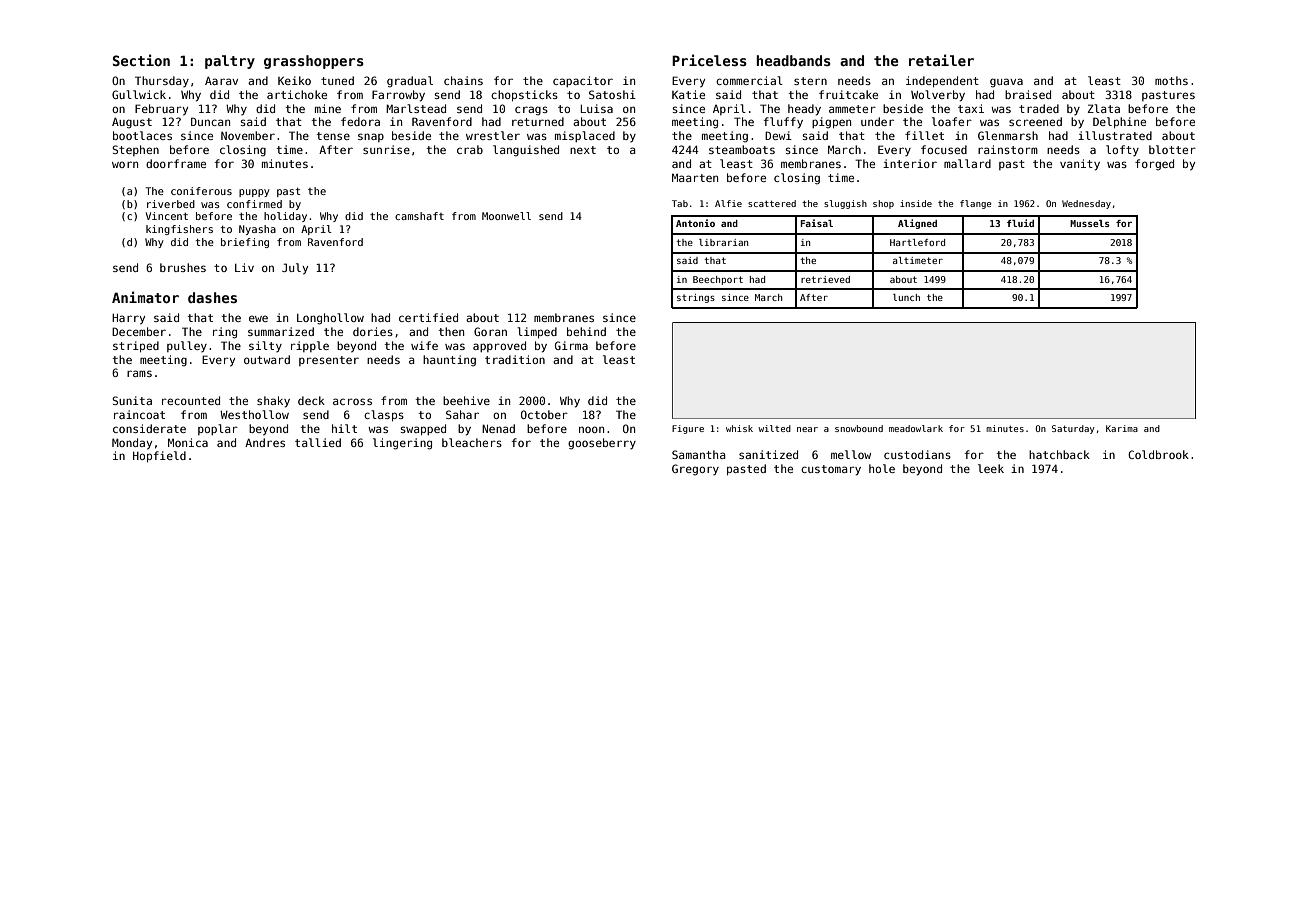 This screenshot has width=1308, height=924. Describe the element at coordinates (318, 442) in the screenshot. I see `tallied` at that location.
